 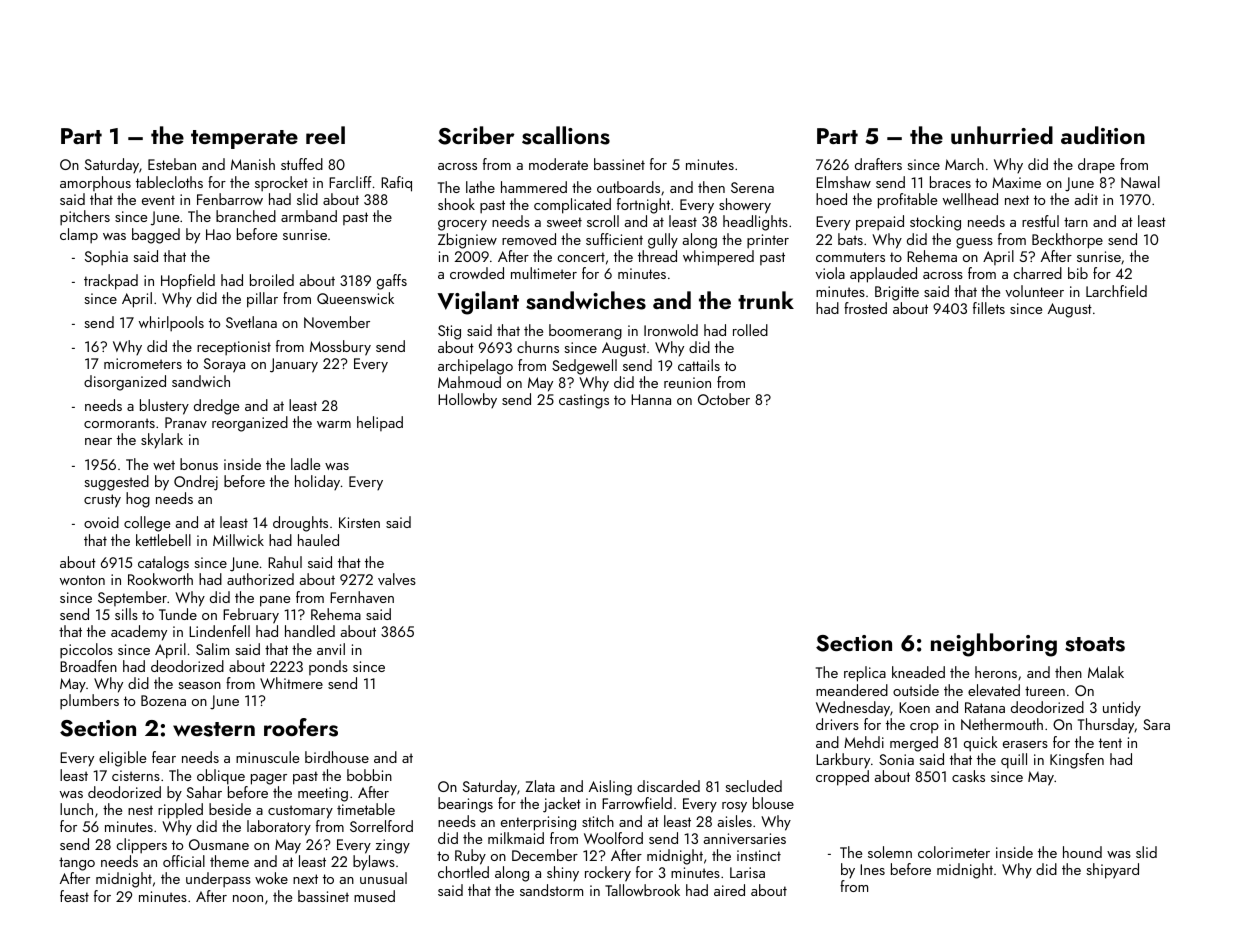 I want to click on Tallowbrook, so click(x=642, y=890).
